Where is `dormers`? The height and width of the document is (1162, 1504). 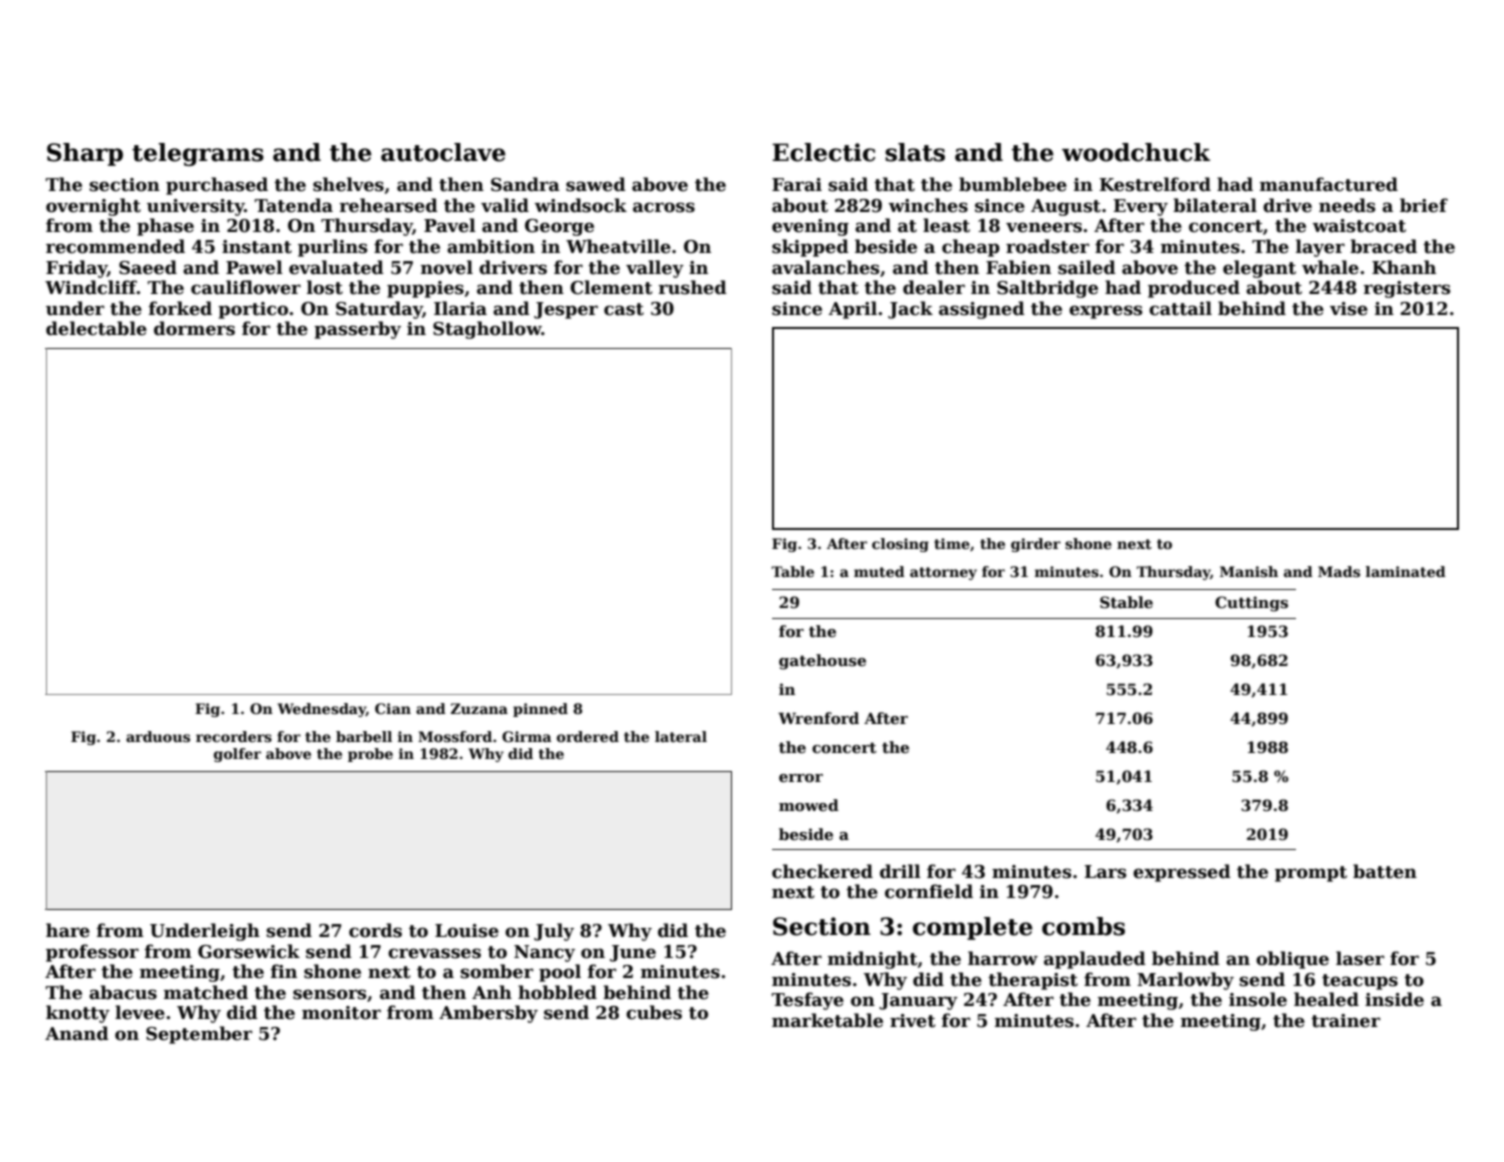
dormers is located at coordinates (194, 328).
